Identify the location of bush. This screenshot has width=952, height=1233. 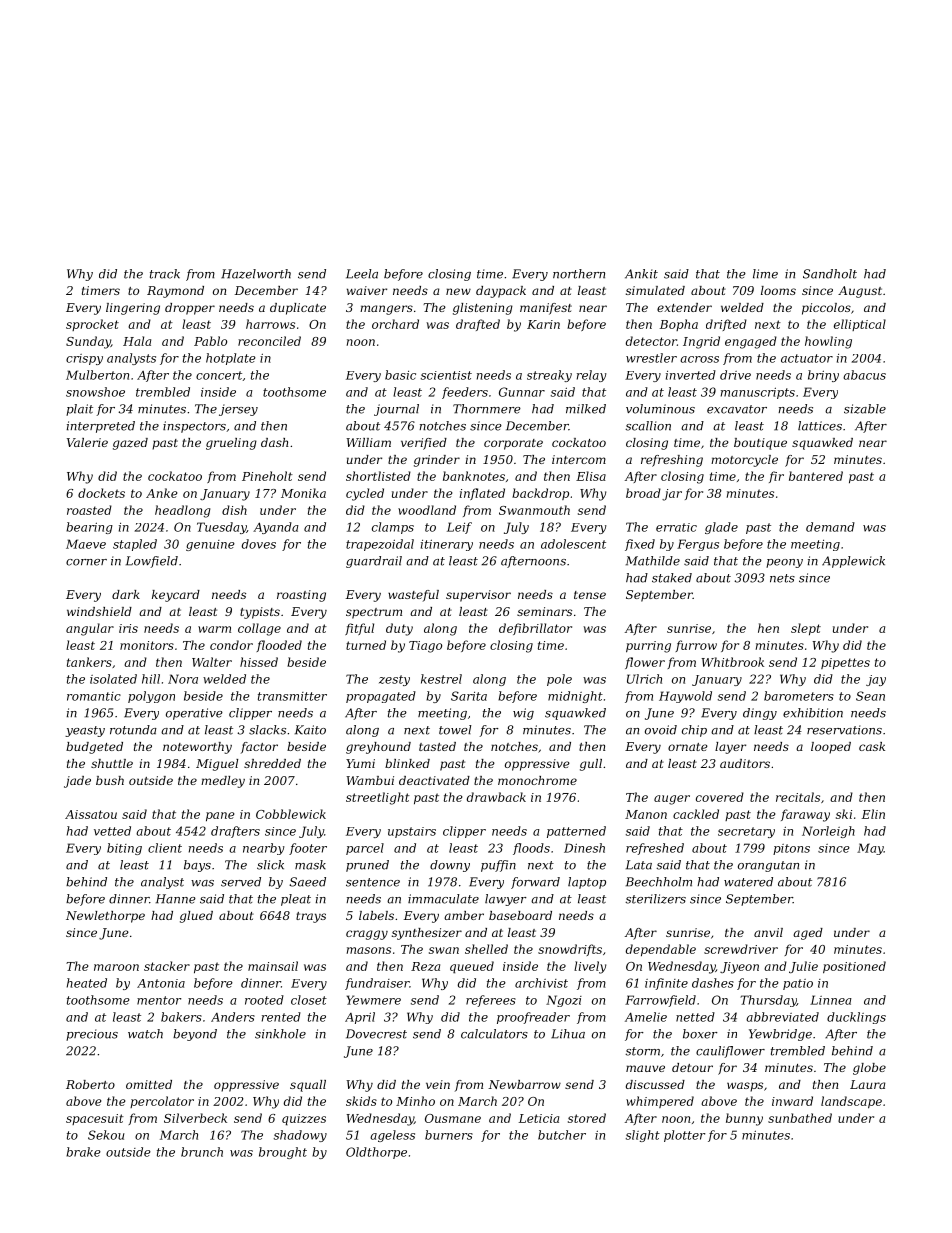
(110, 780).
